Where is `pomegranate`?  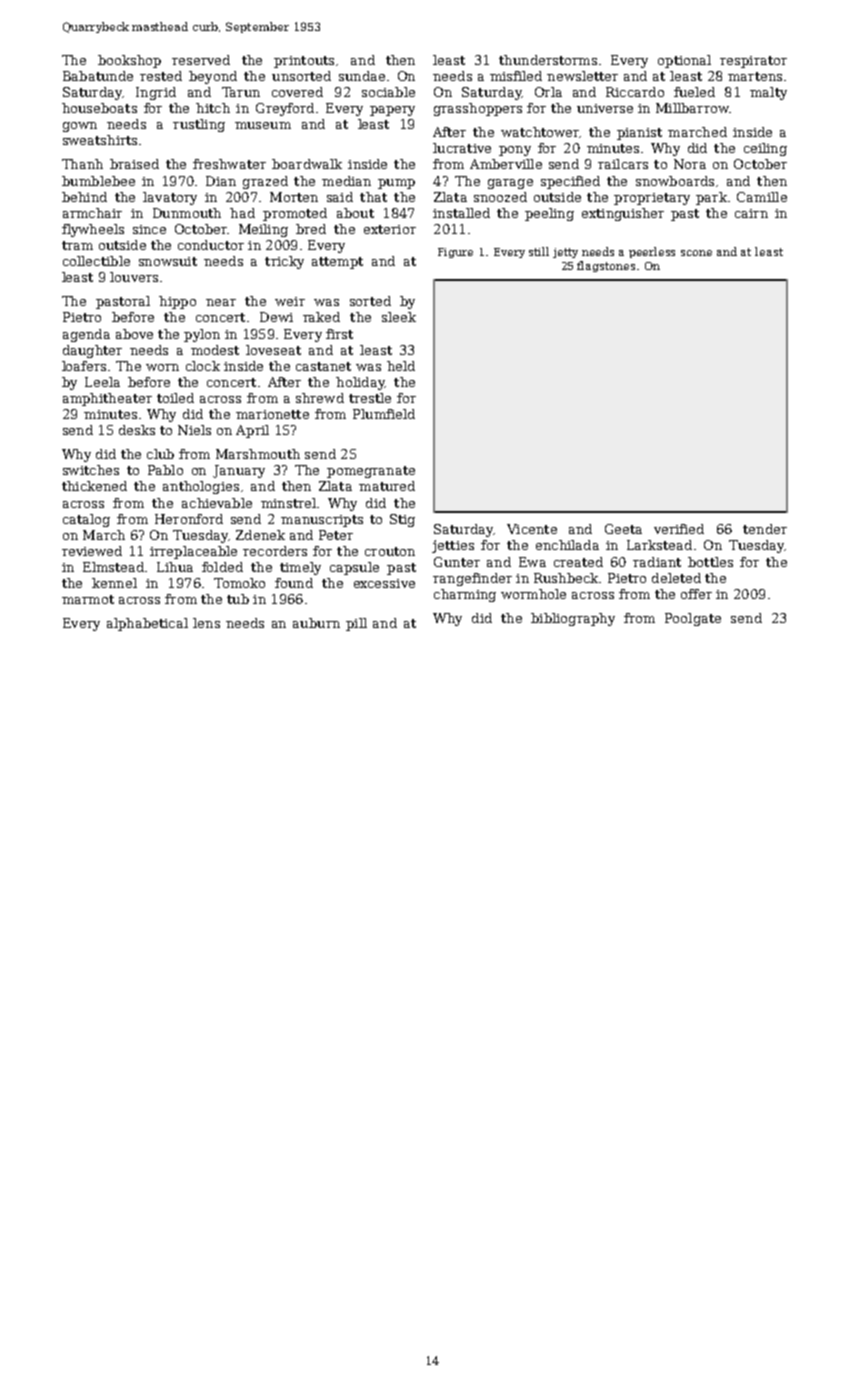
pomegranate is located at coordinates (371, 472).
